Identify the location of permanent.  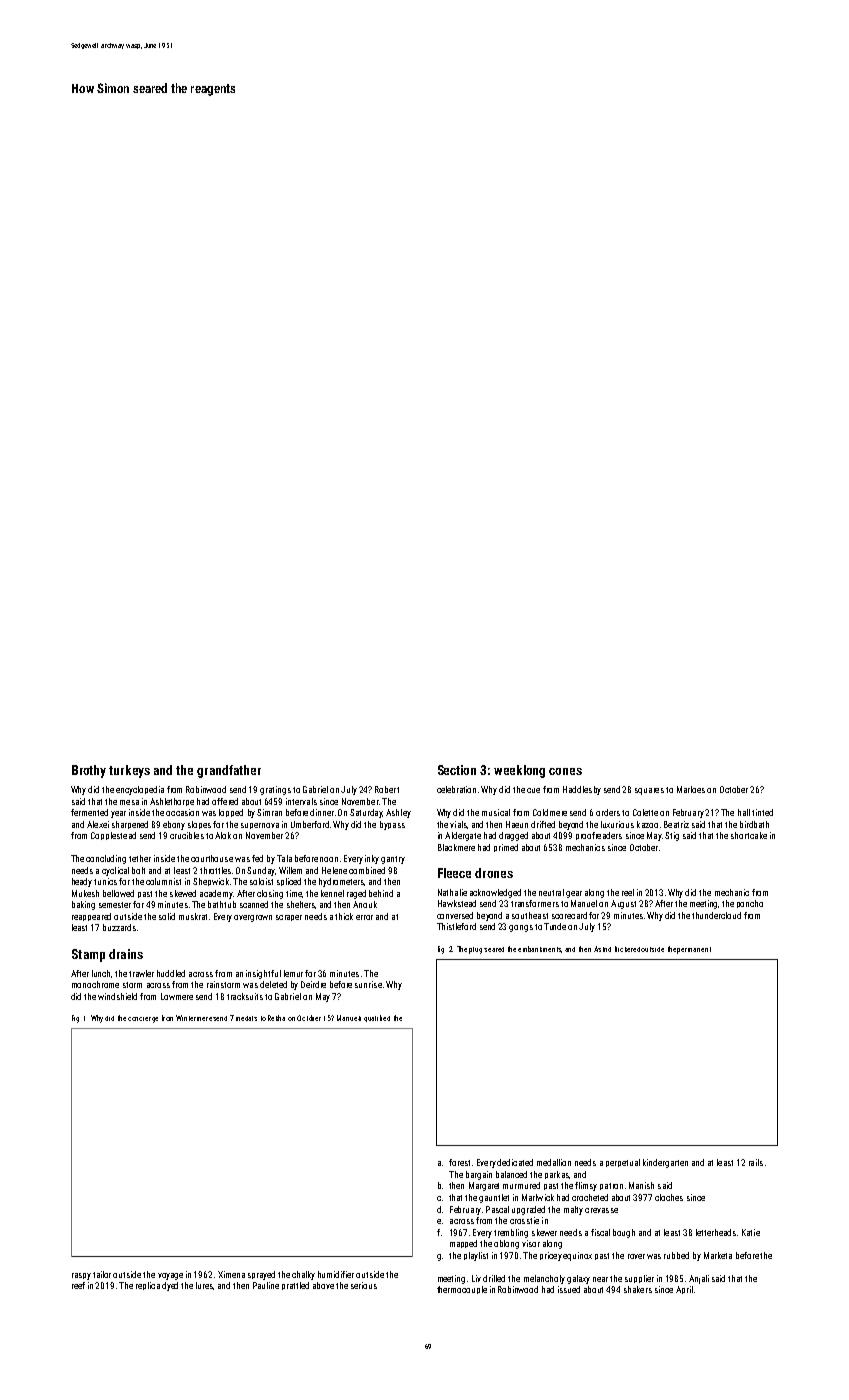
(694, 949).
